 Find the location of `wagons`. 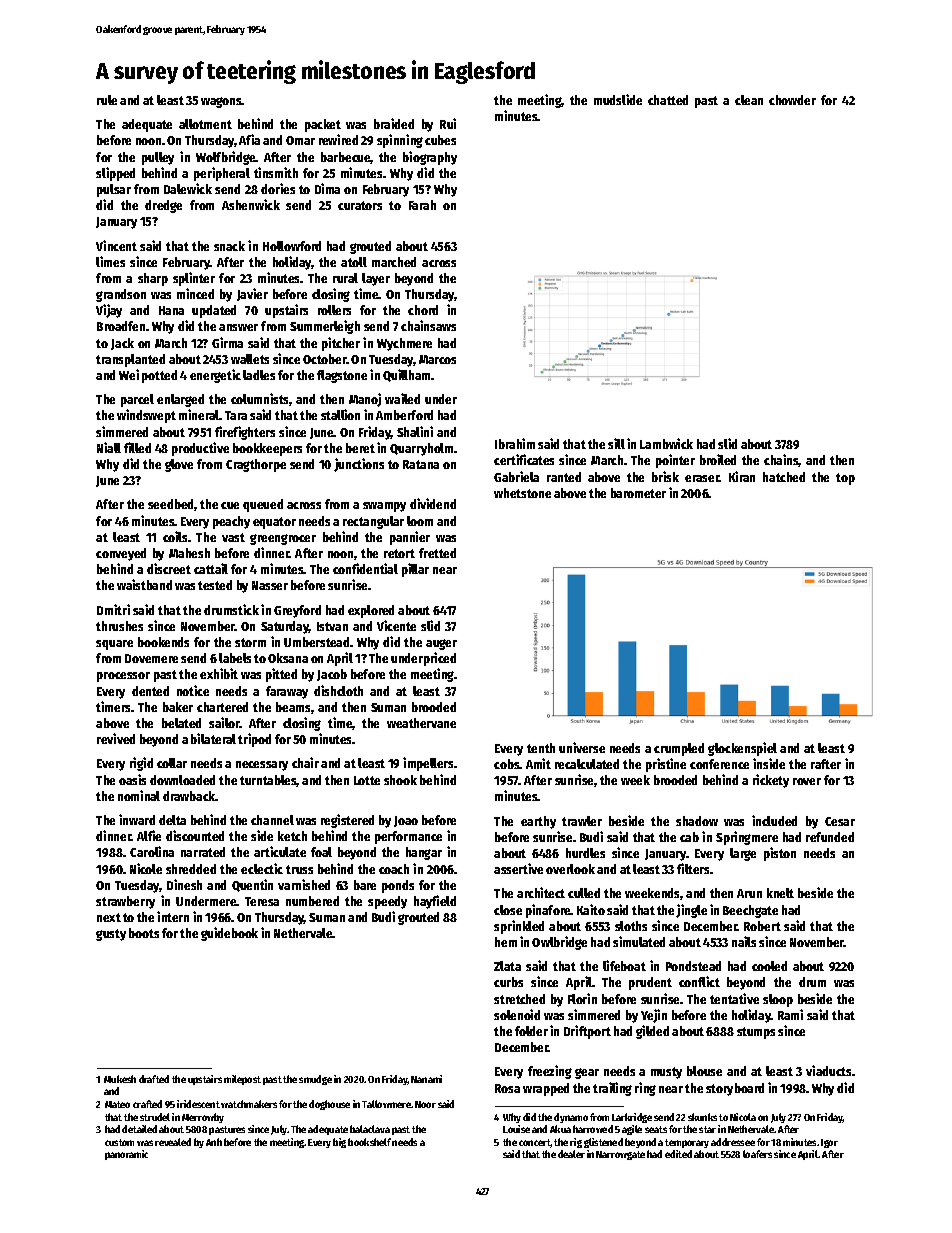

wagons is located at coordinates (221, 102).
